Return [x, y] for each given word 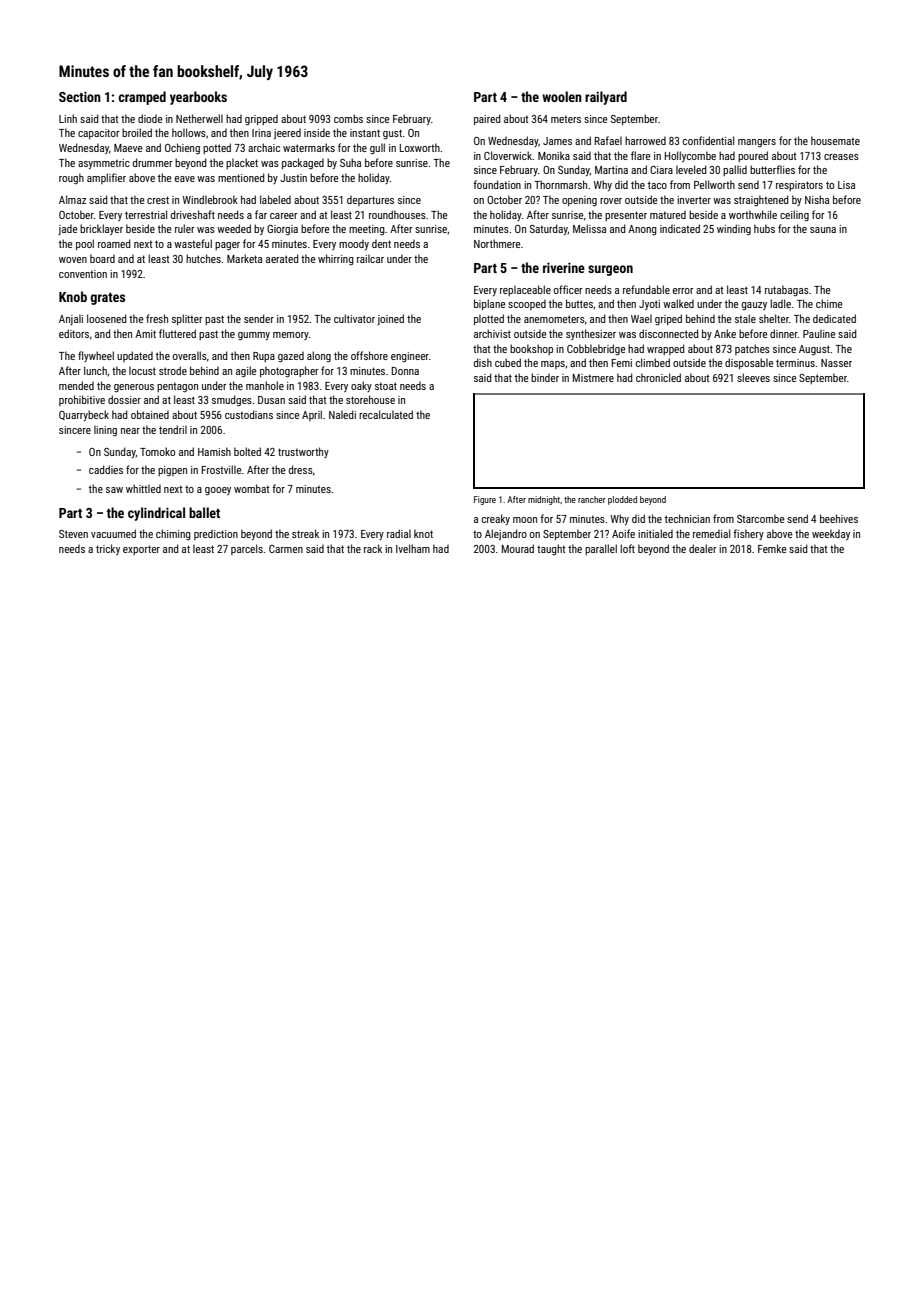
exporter [141, 550]
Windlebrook [210, 199]
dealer [702, 548]
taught [551, 549]
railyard [606, 98]
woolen [562, 96]
